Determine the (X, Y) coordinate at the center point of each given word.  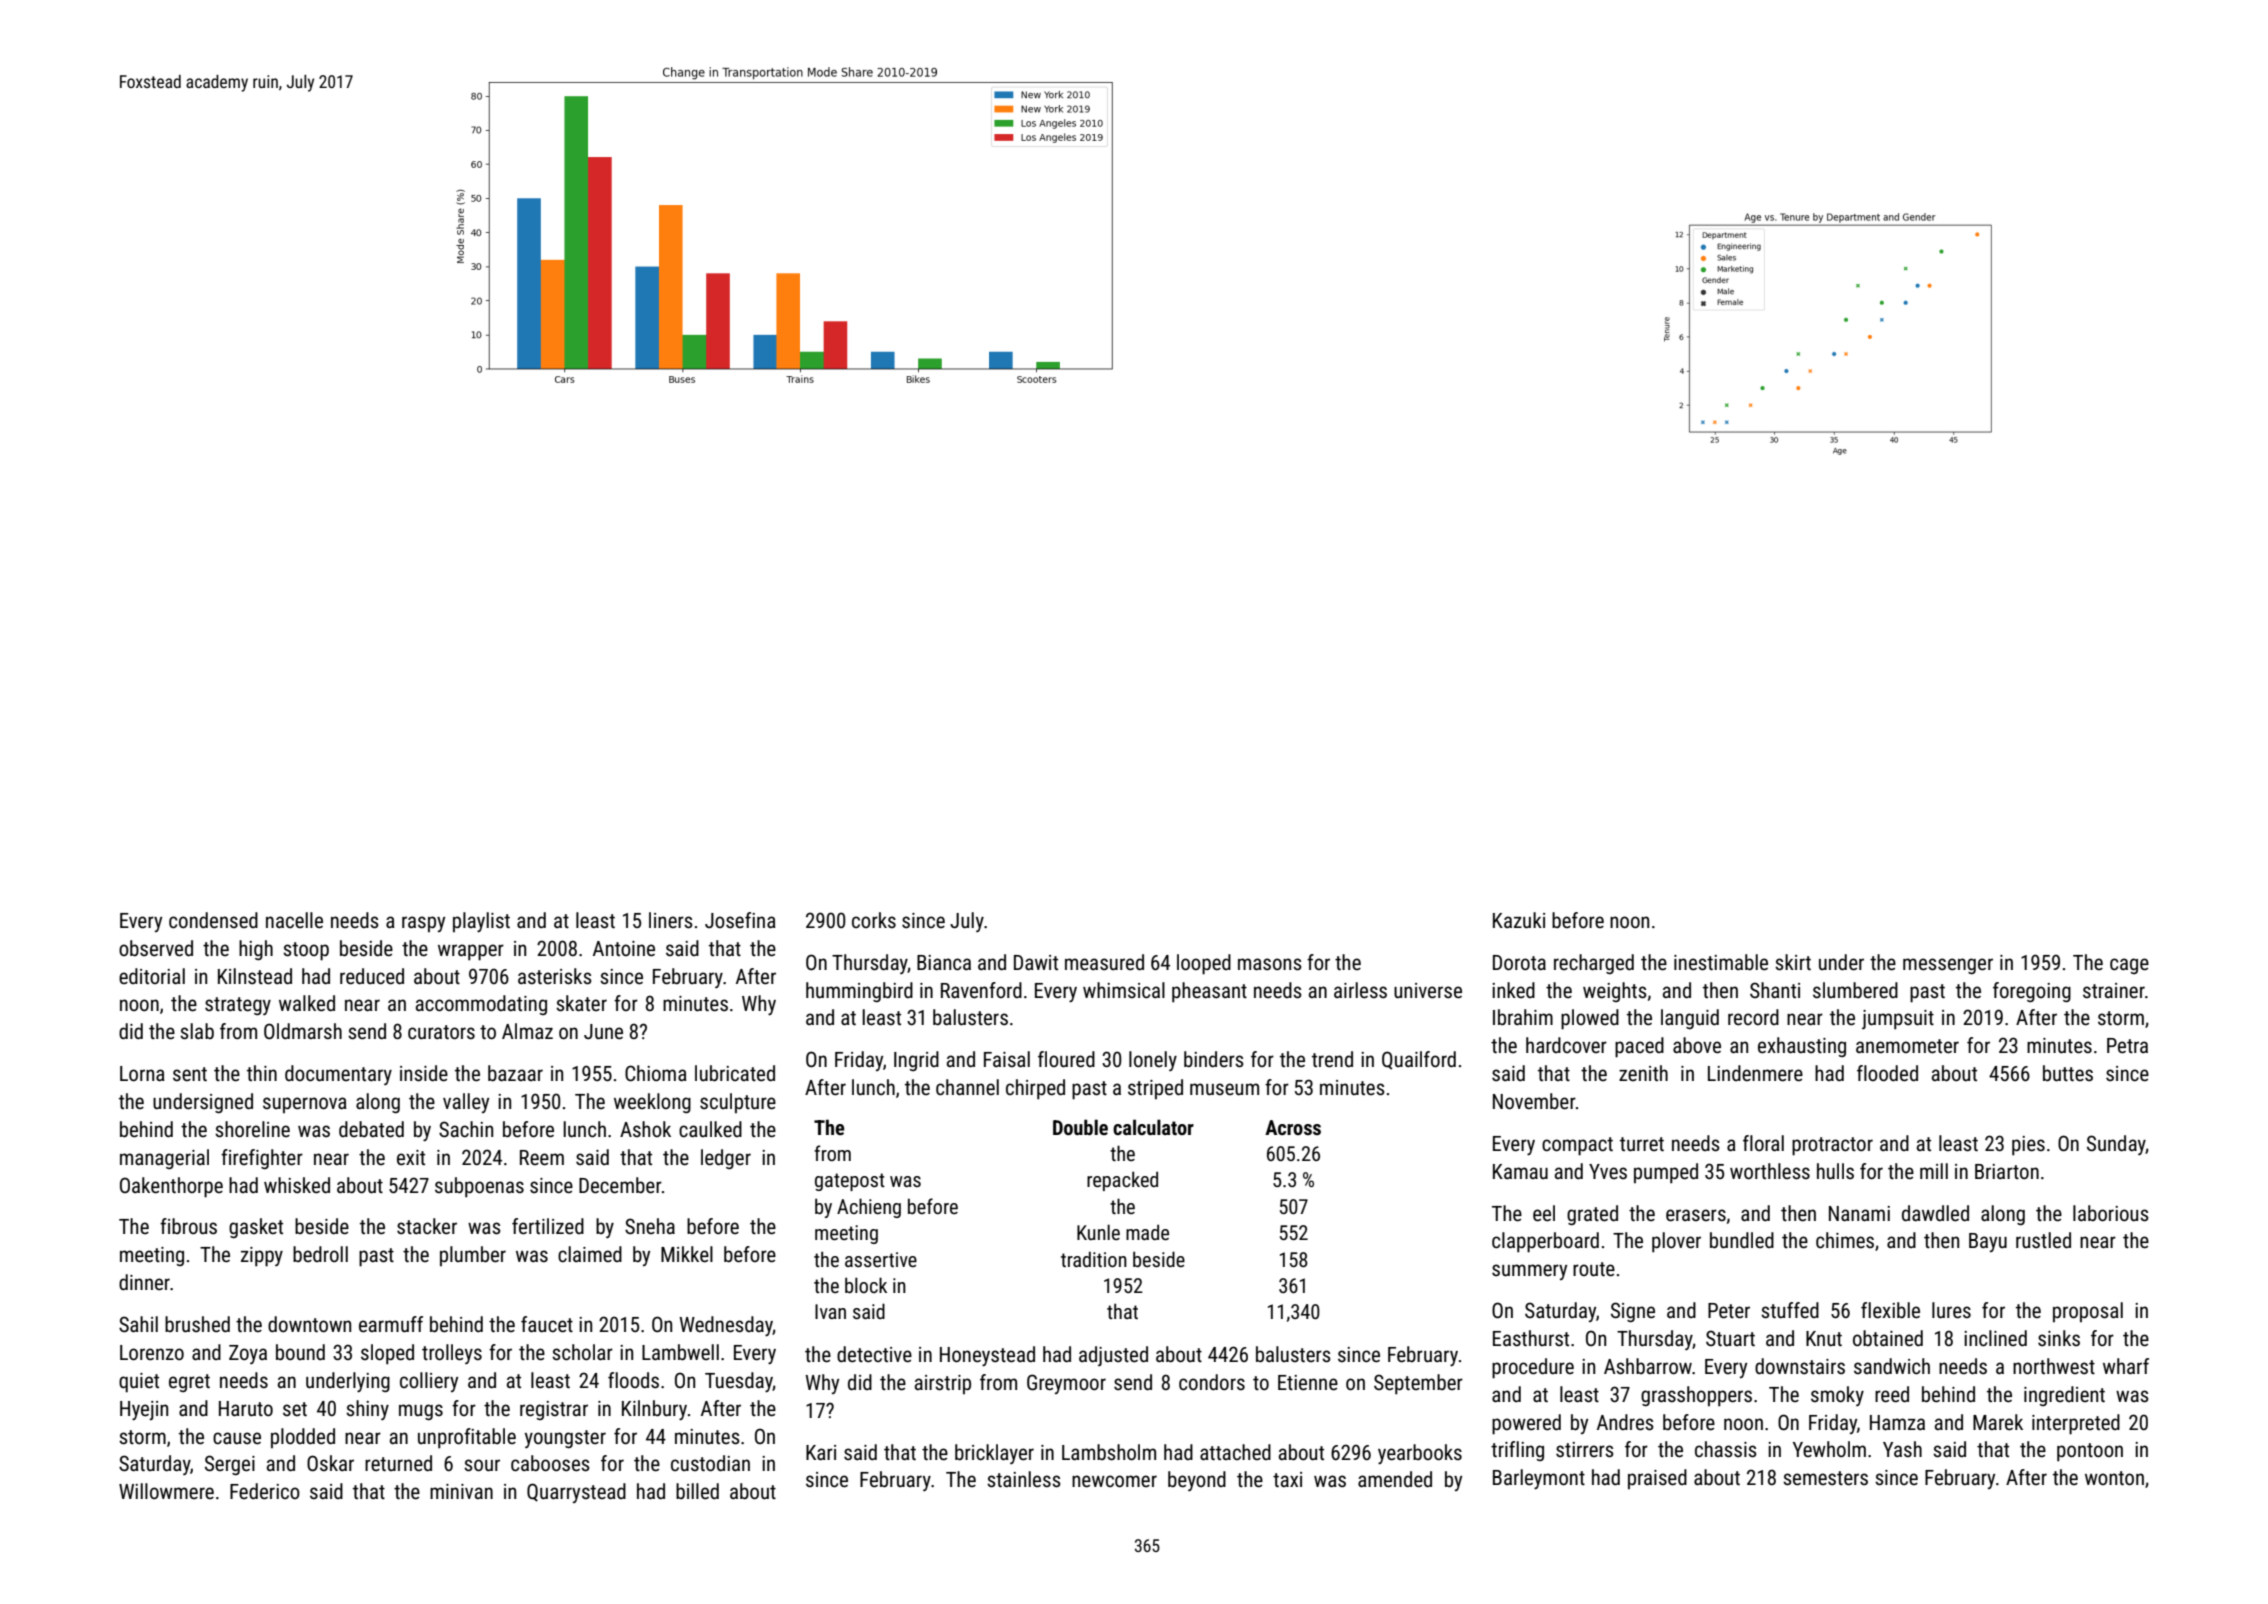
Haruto (246, 1408)
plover (1676, 1242)
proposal (2088, 1312)
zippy (262, 1257)
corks (874, 920)
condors (1212, 1382)
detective (874, 1354)
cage (2129, 966)
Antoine (624, 949)
